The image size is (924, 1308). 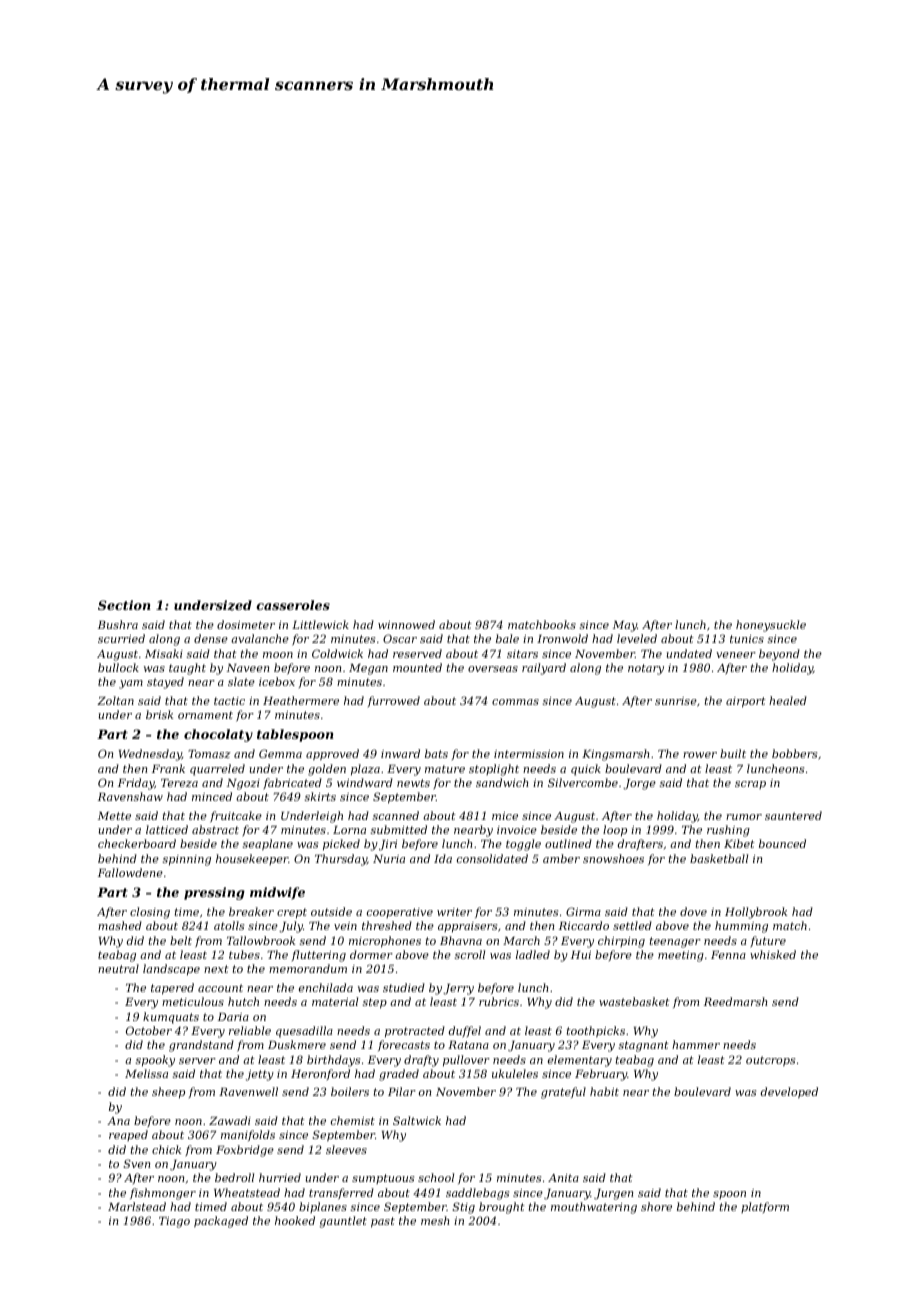 What do you see at coordinates (583, 911) in the screenshot?
I see `Girma` at bounding box center [583, 911].
